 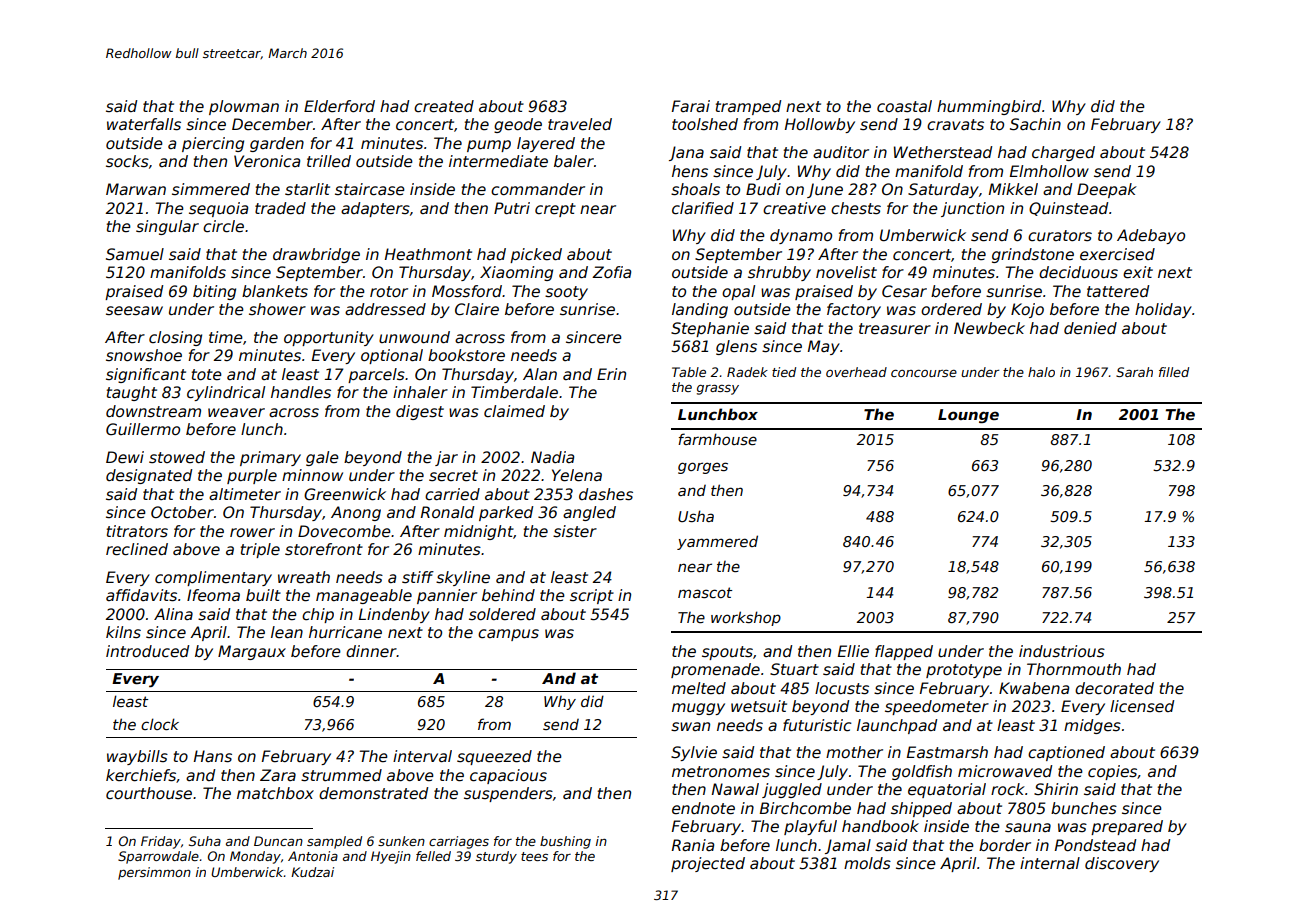 I want to click on dynamo, so click(x=801, y=236).
